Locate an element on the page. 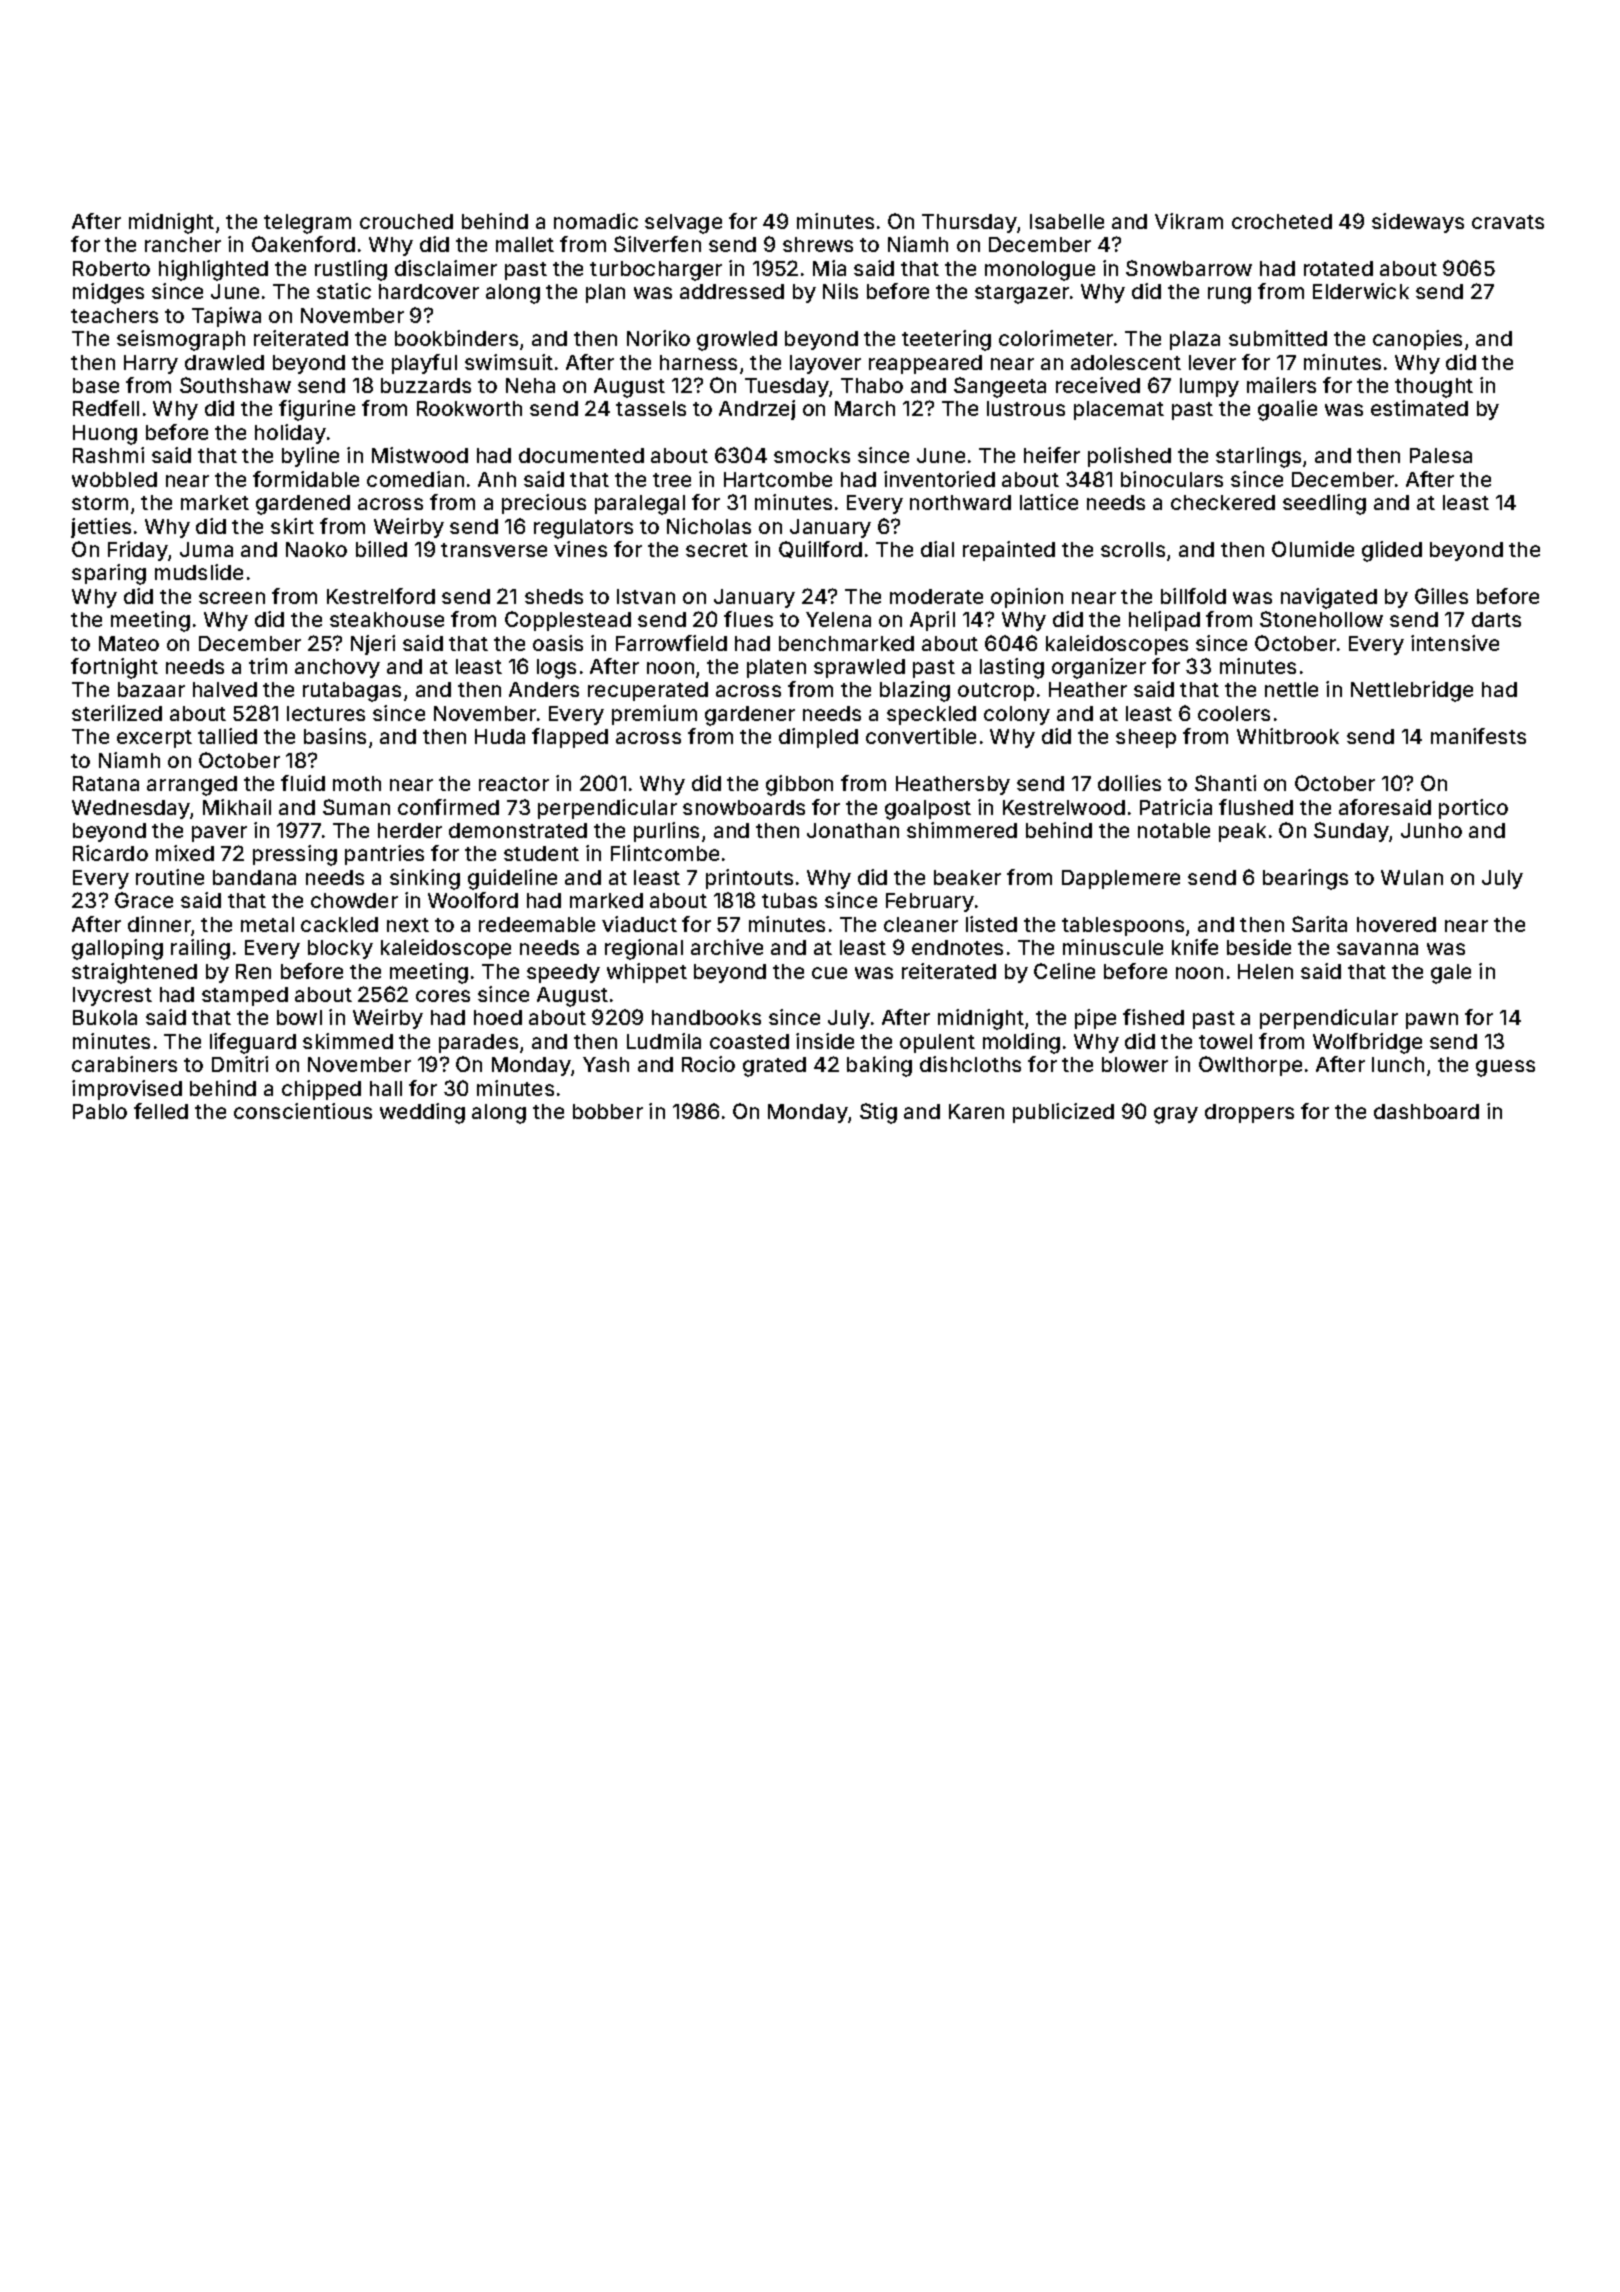 This page has height=2292, width=1620. hall is located at coordinates (386, 1088).
